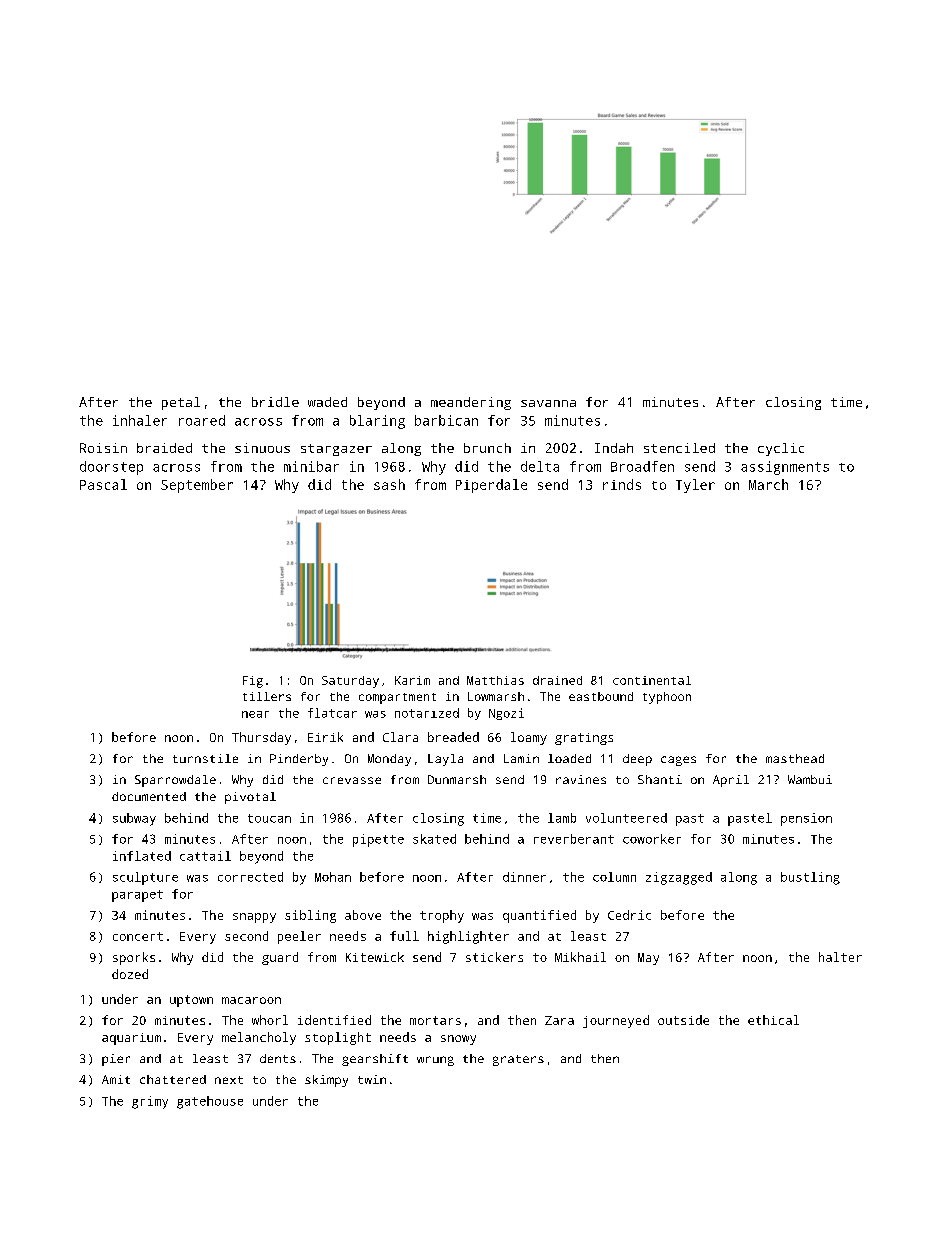 The image size is (952, 1233). What do you see at coordinates (491, 486) in the image?
I see `Piperdale` at bounding box center [491, 486].
